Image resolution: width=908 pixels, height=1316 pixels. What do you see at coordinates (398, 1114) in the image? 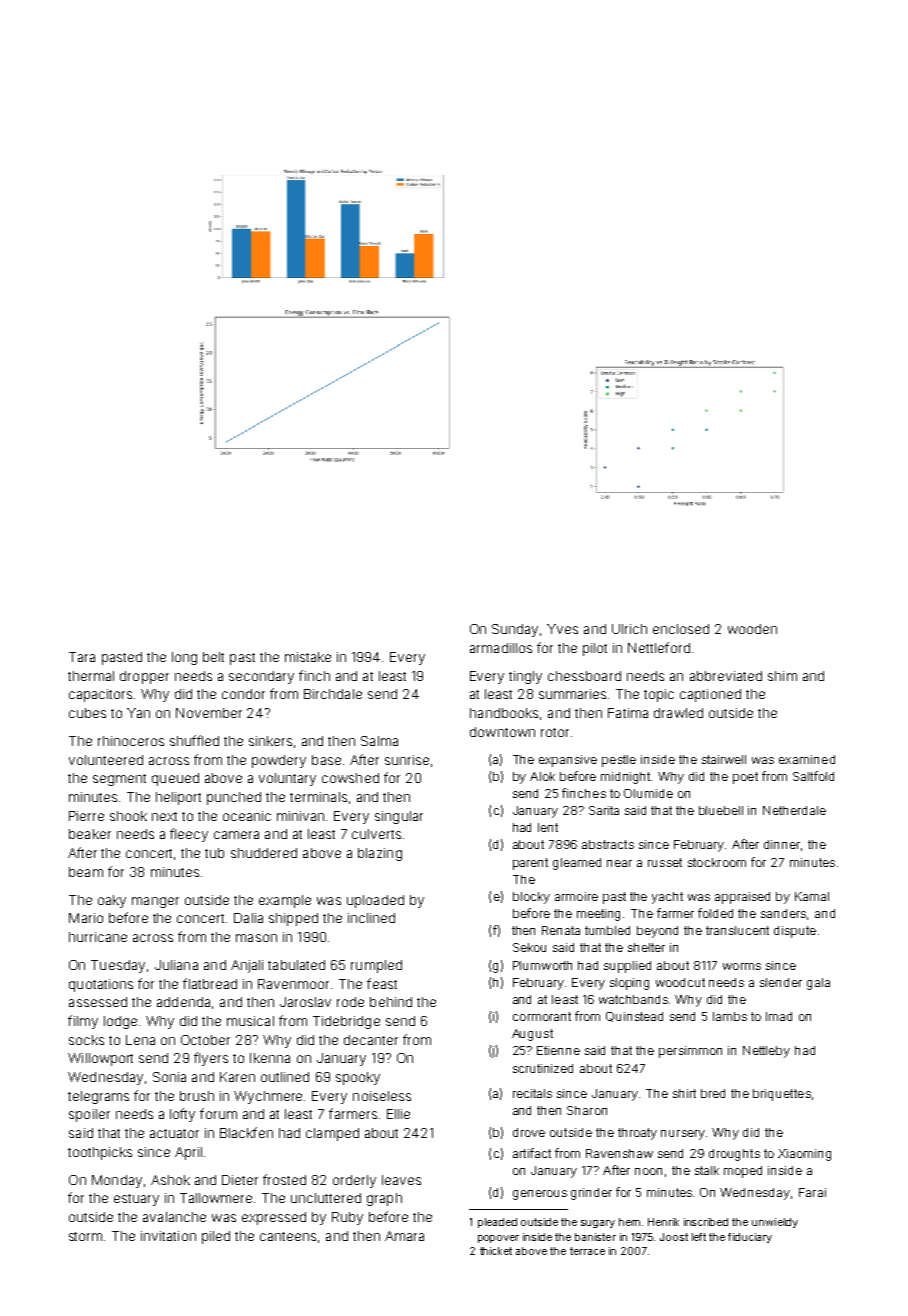
I see `Ellie` at bounding box center [398, 1114].
